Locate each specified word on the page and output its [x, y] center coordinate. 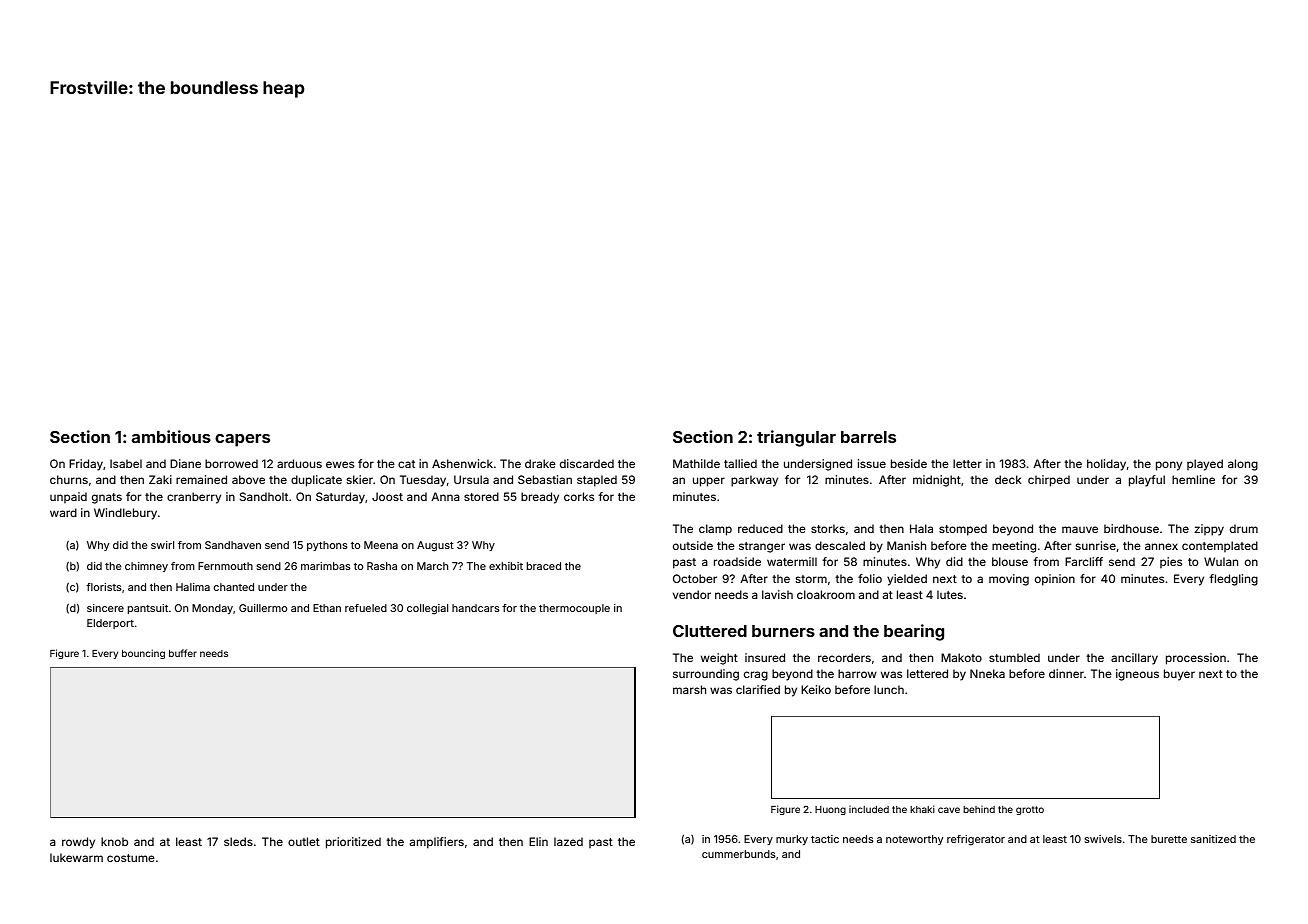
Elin [538, 841]
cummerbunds [738, 854]
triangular [796, 438]
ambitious [171, 436]
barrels [868, 437]
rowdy [78, 843]
